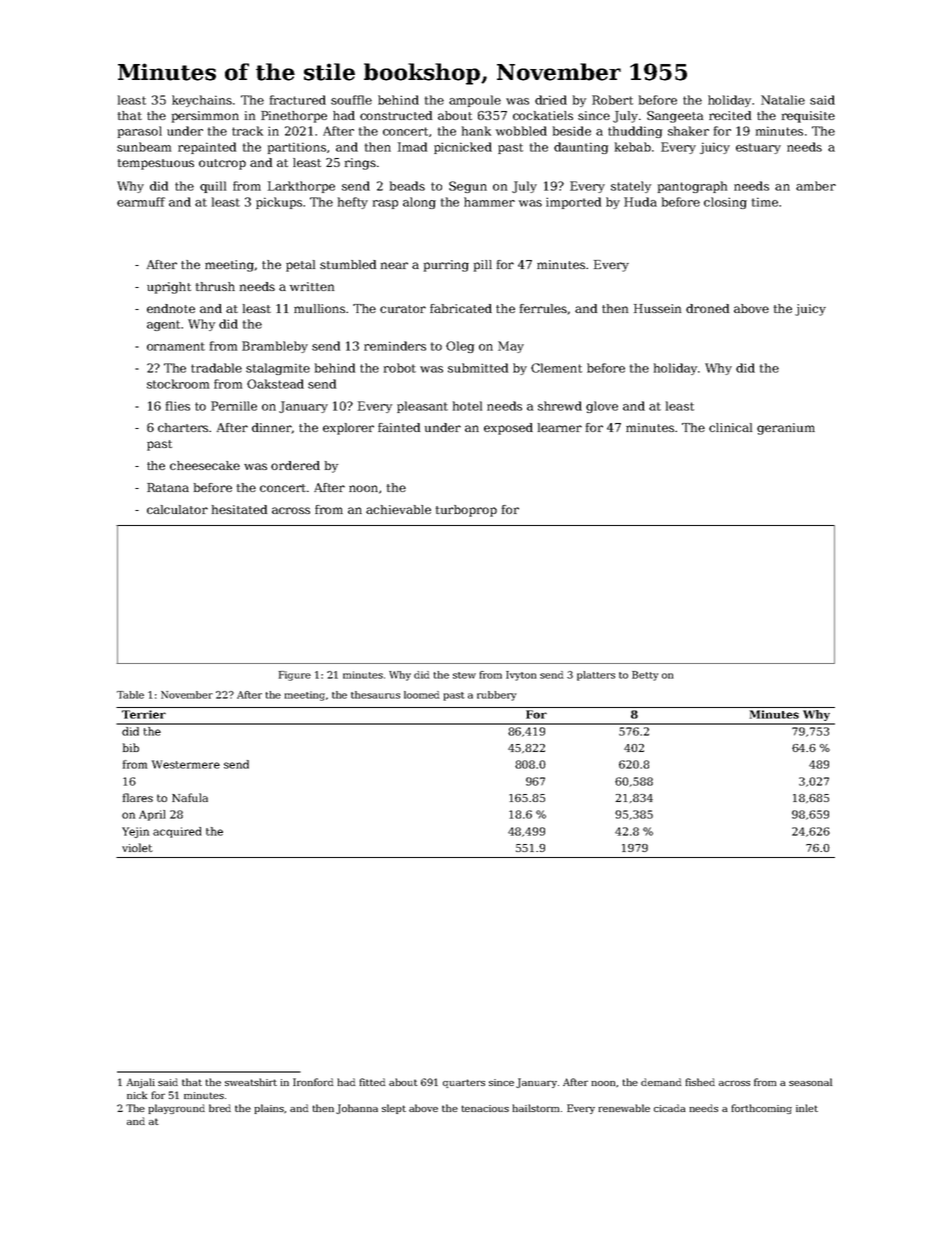  I want to click on petal, so click(300, 266).
